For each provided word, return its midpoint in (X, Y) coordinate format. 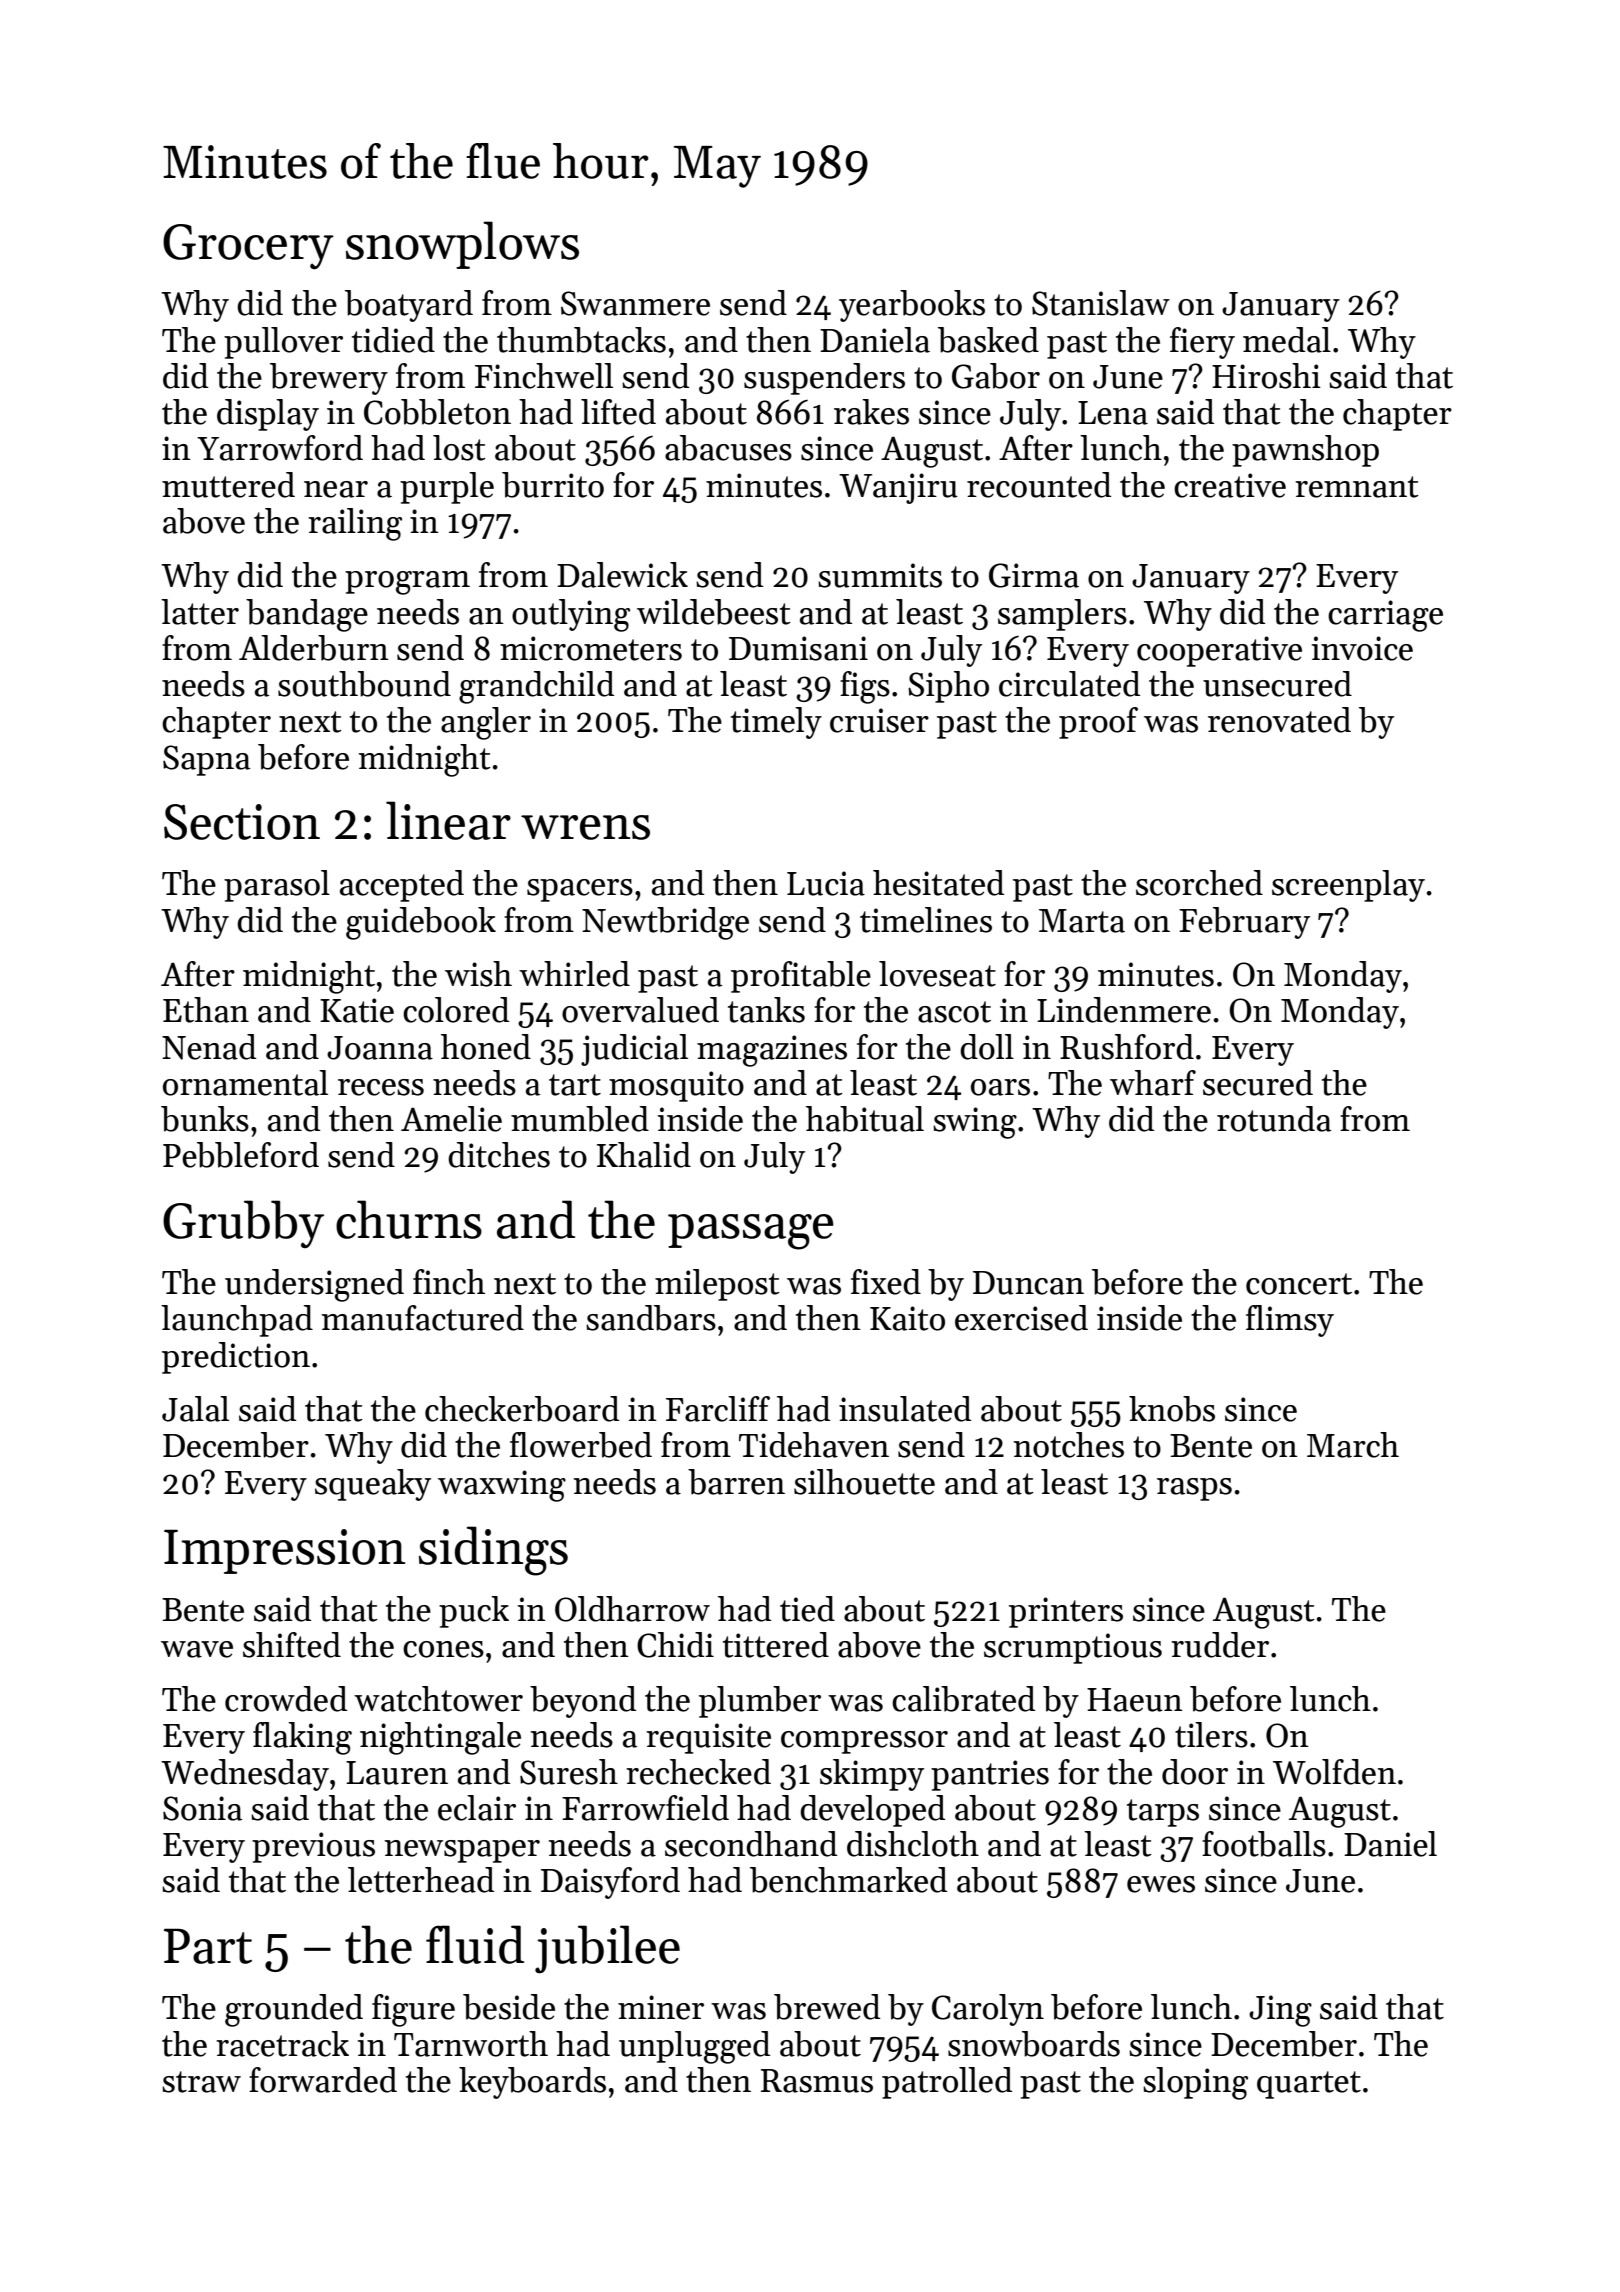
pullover (283, 343)
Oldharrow (632, 1609)
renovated (1279, 720)
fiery (1202, 343)
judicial (634, 1050)
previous (313, 1847)
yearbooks (912, 306)
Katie (357, 1010)
